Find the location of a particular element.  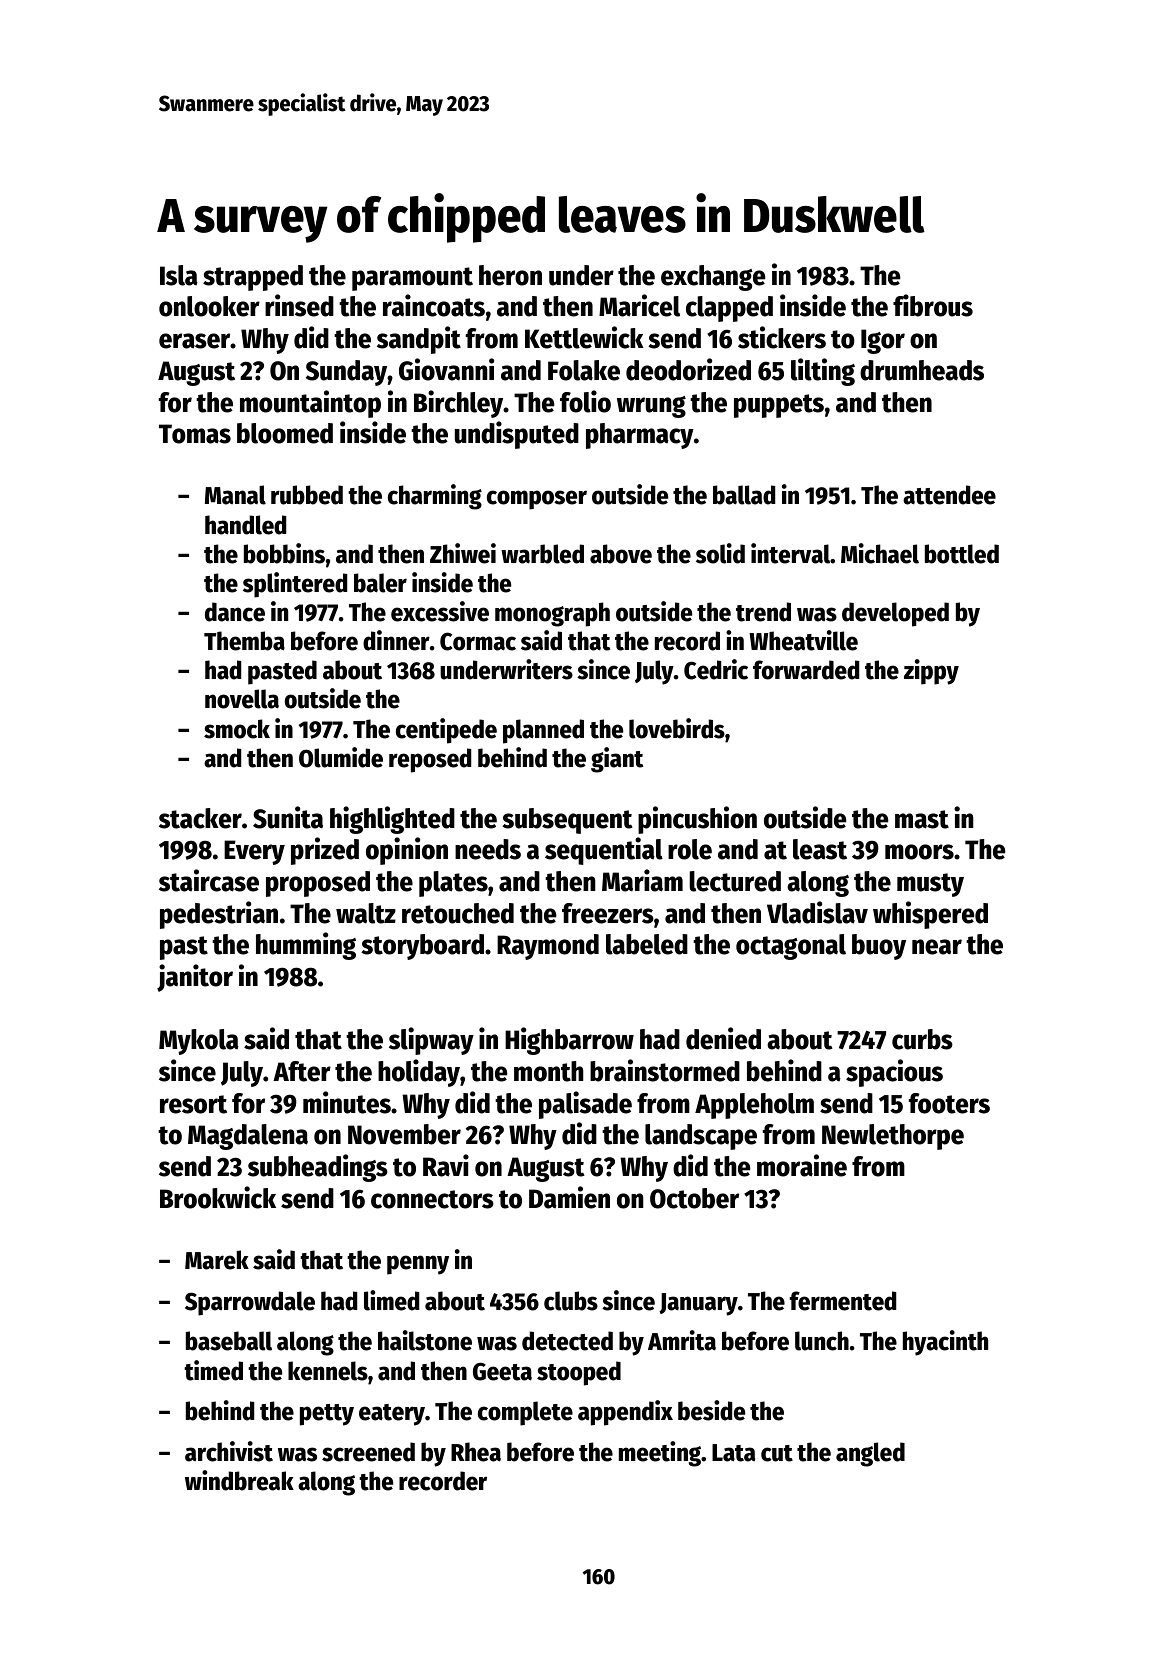

Mykola is located at coordinates (199, 1042).
